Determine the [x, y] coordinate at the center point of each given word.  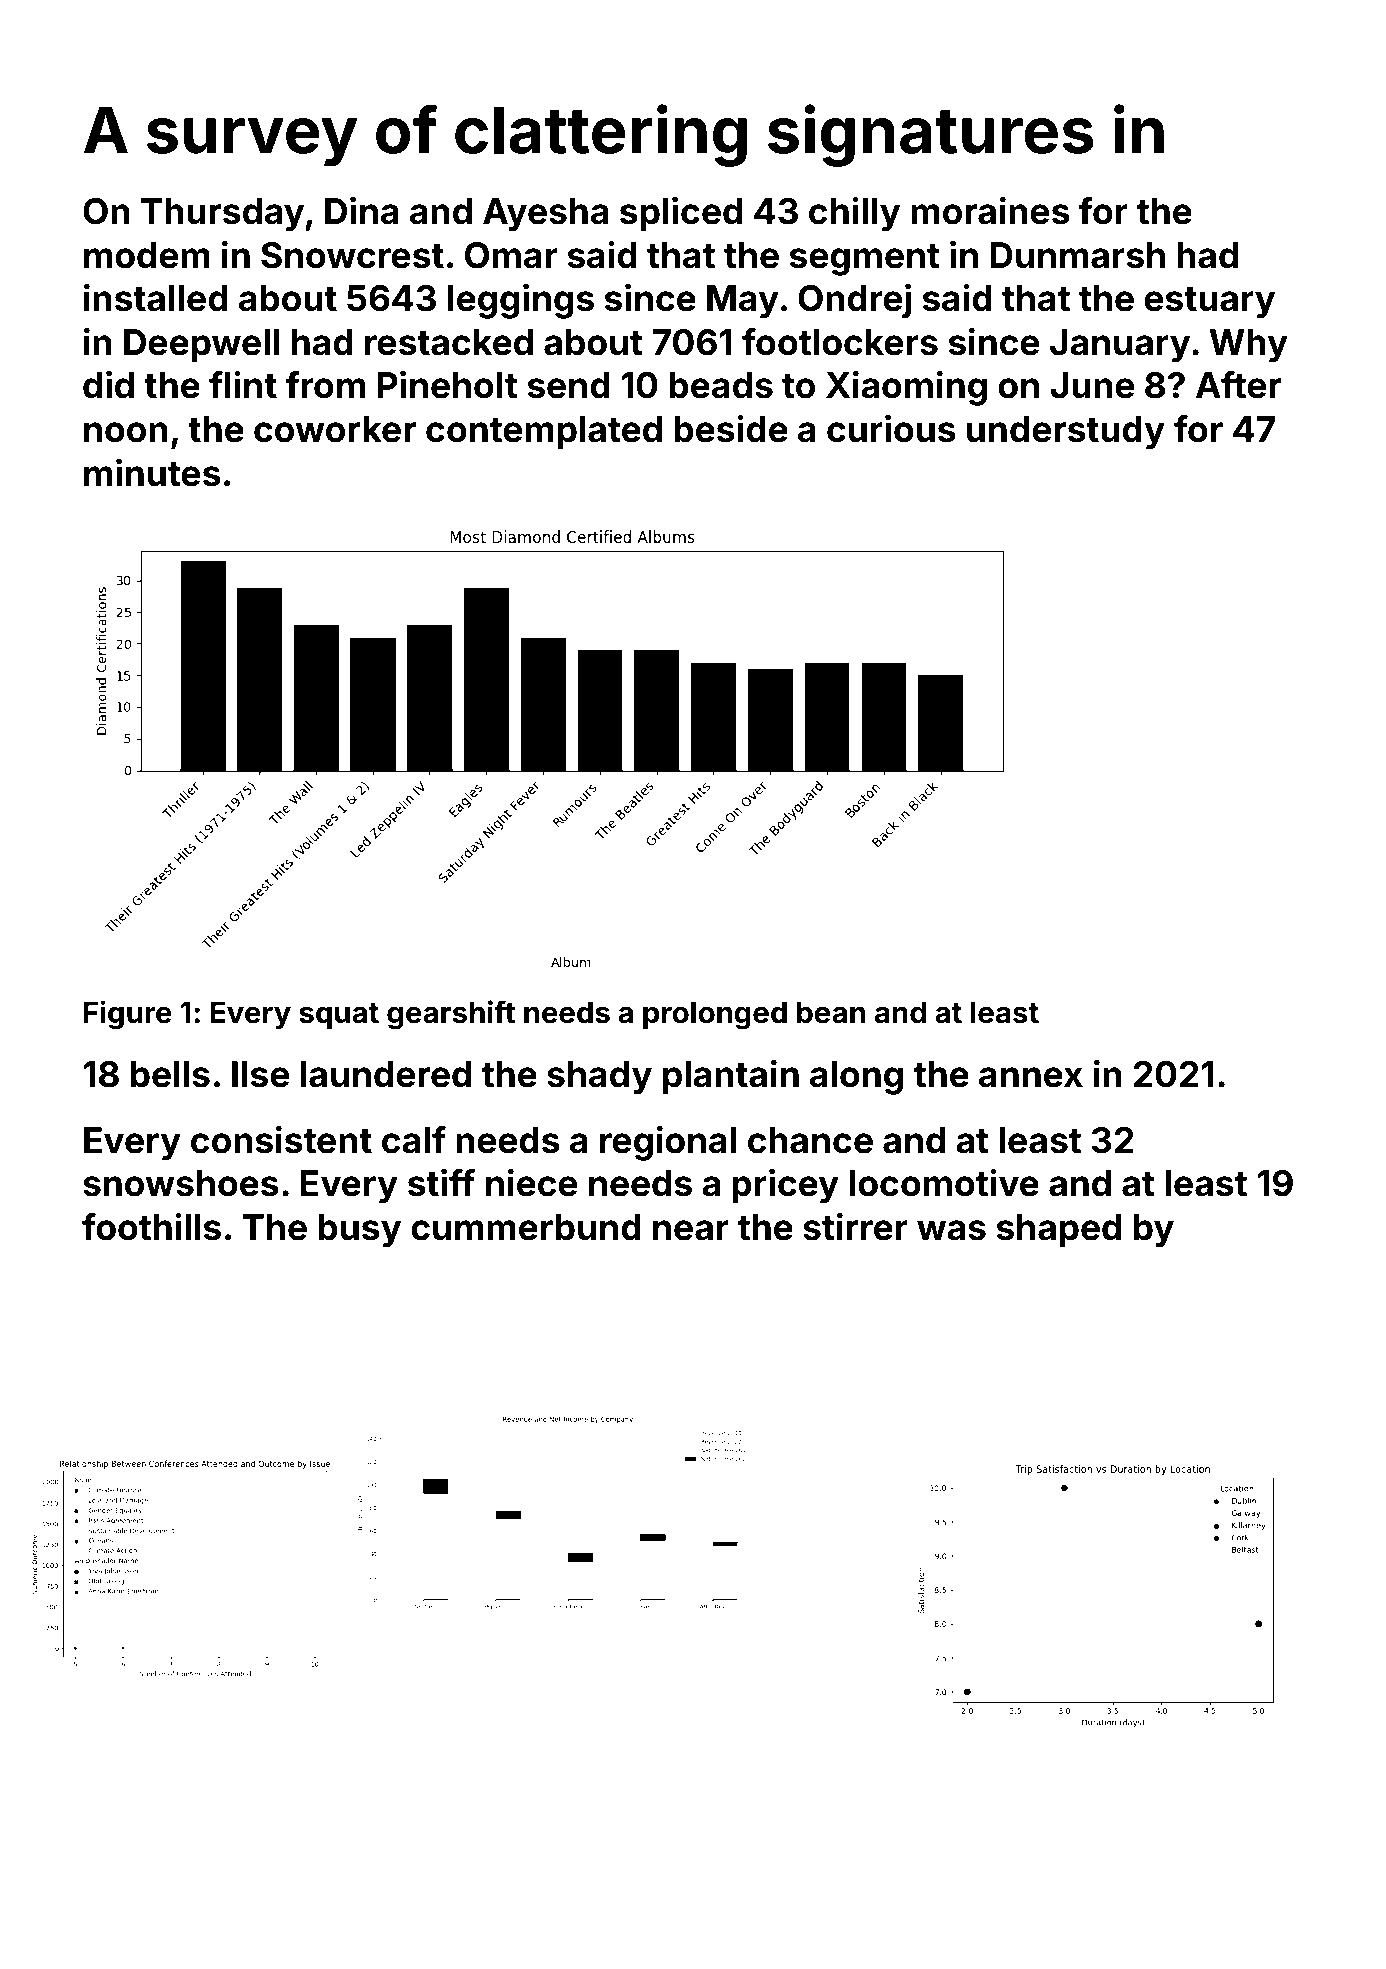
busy [359, 1231]
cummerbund [526, 1227]
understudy [1066, 433]
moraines [990, 211]
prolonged [715, 1015]
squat [339, 1016]
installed [156, 298]
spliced [681, 214]
